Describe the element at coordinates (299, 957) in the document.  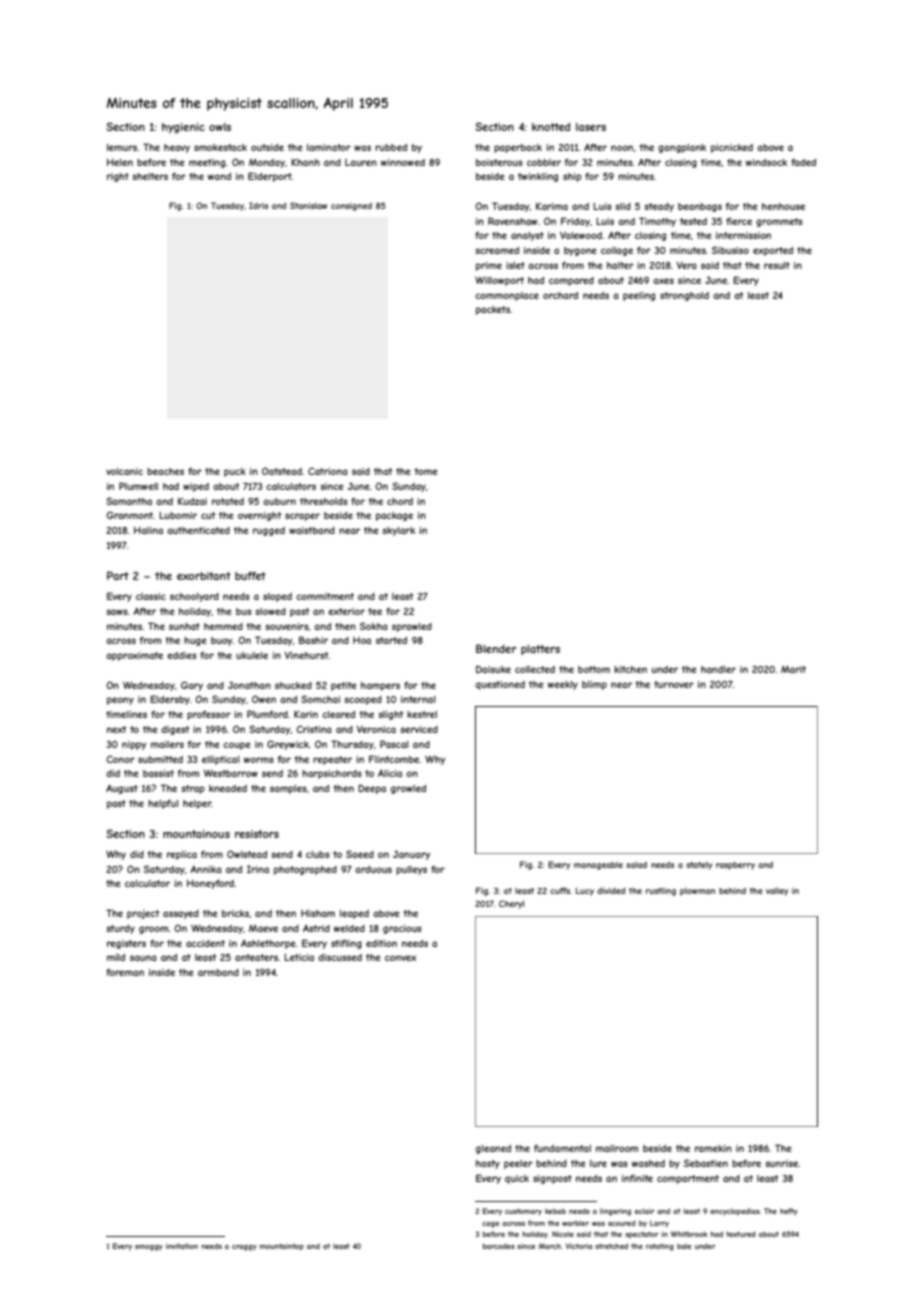
I see `Leticia` at that location.
